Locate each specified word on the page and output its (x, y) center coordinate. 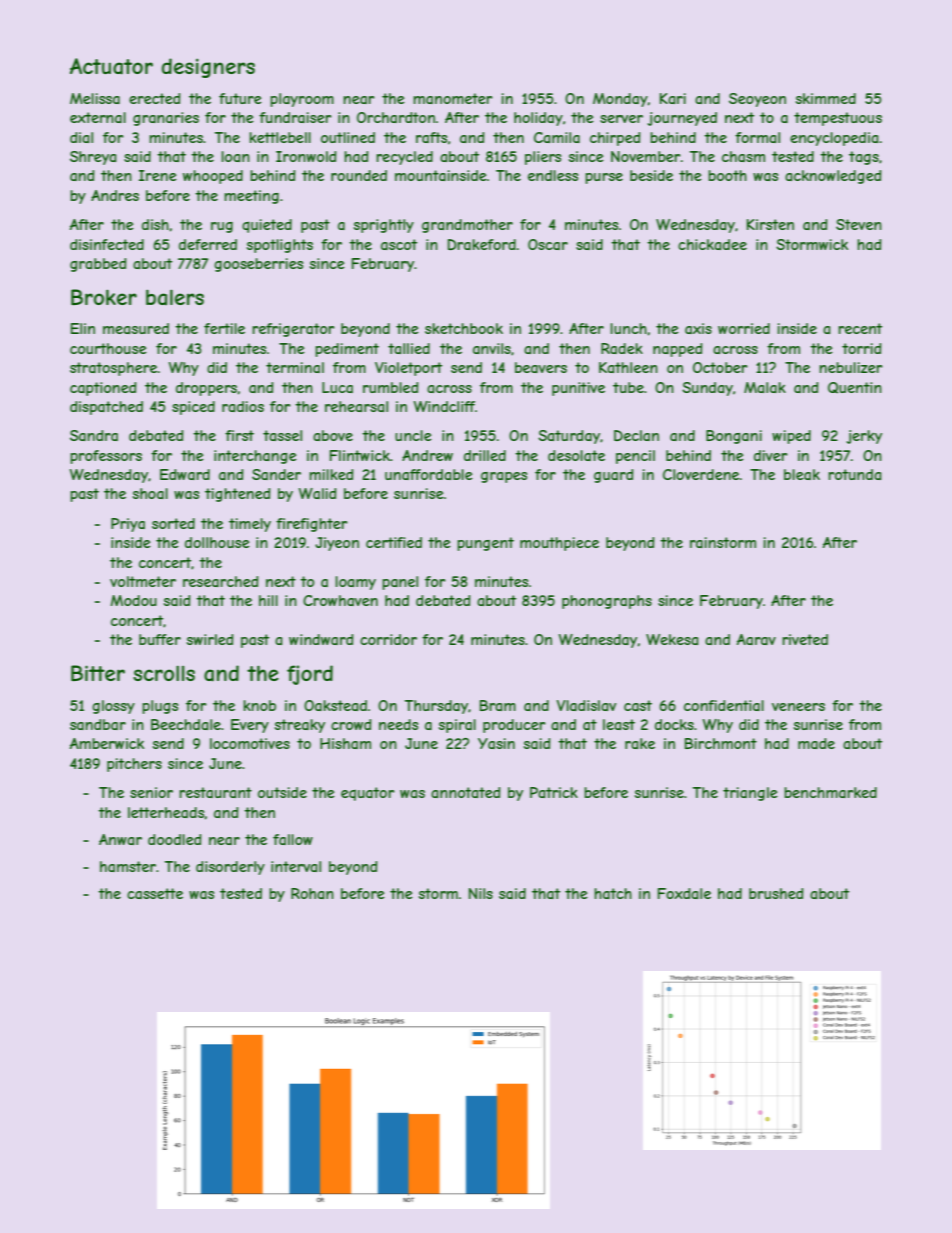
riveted (805, 639)
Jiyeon (337, 544)
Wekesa (672, 639)
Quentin (855, 388)
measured (136, 328)
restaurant (215, 792)
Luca (337, 387)
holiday (538, 119)
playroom (302, 100)
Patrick (554, 792)
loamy (355, 583)
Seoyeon (757, 100)
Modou (134, 600)
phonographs (607, 602)
